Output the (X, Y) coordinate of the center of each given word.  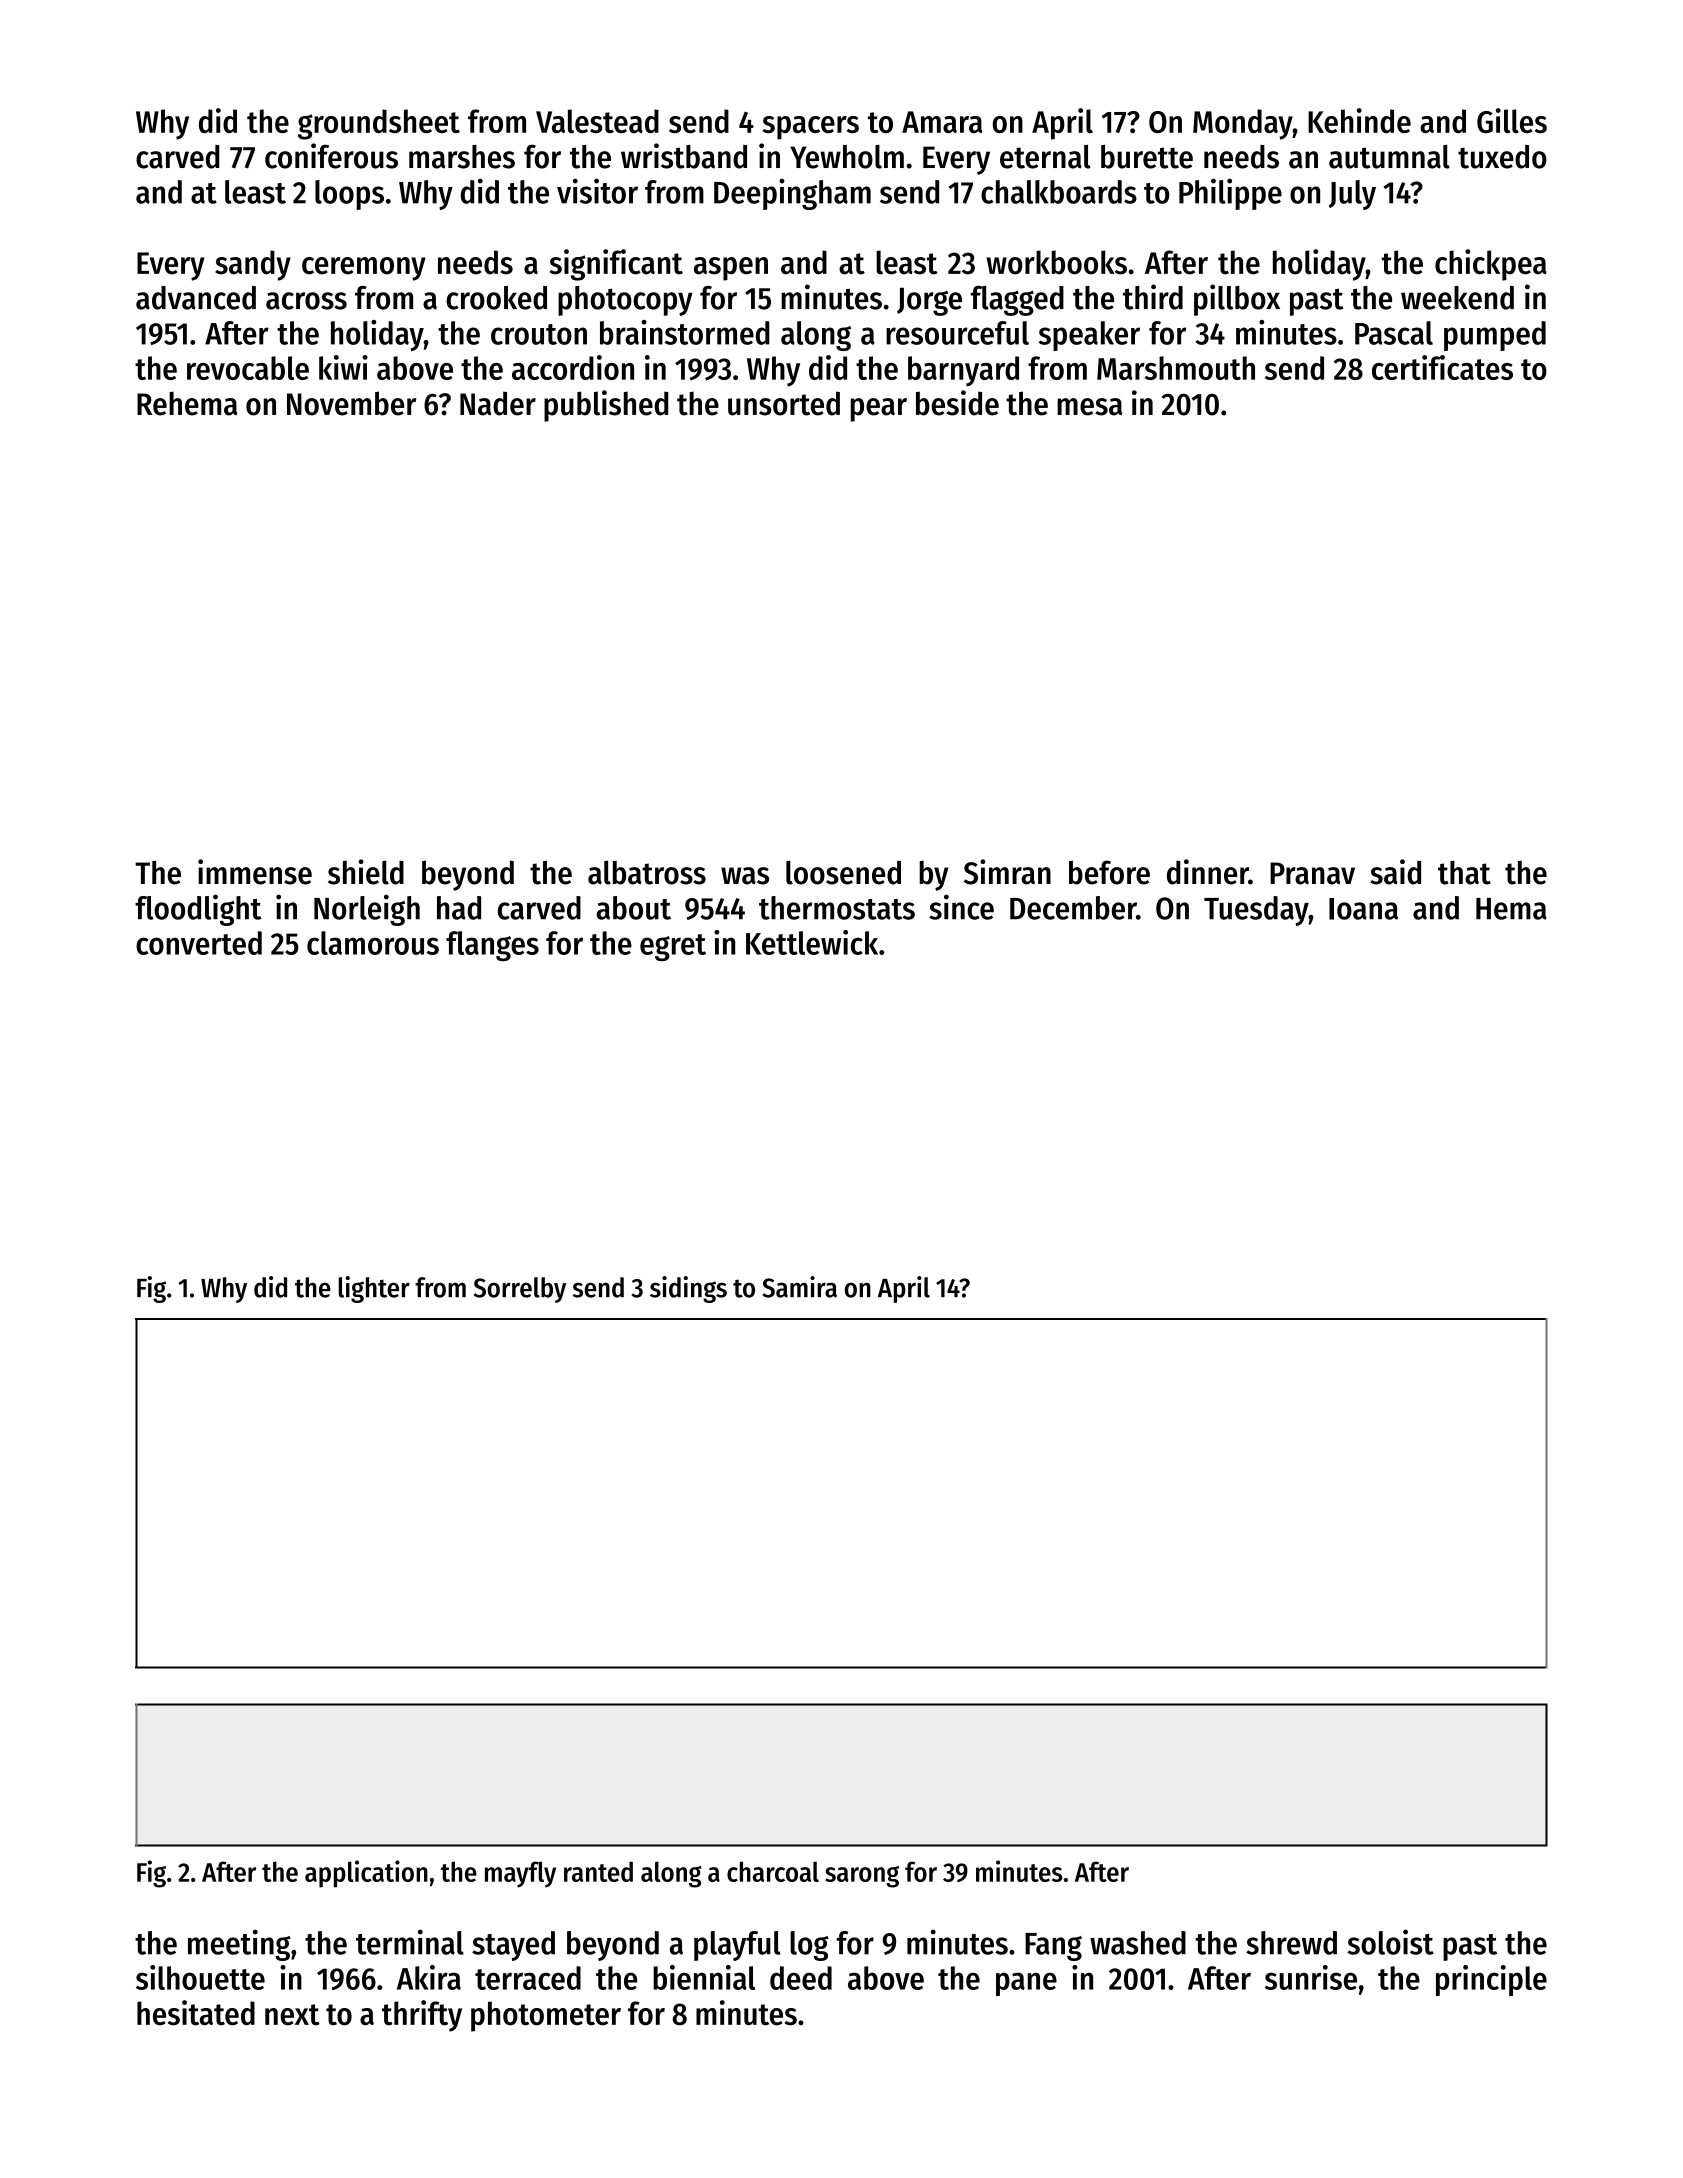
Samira (799, 1287)
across (306, 301)
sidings (688, 1289)
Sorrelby (520, 1290)
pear (879, 410)
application (366, 1874)
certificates (1442, 367)
